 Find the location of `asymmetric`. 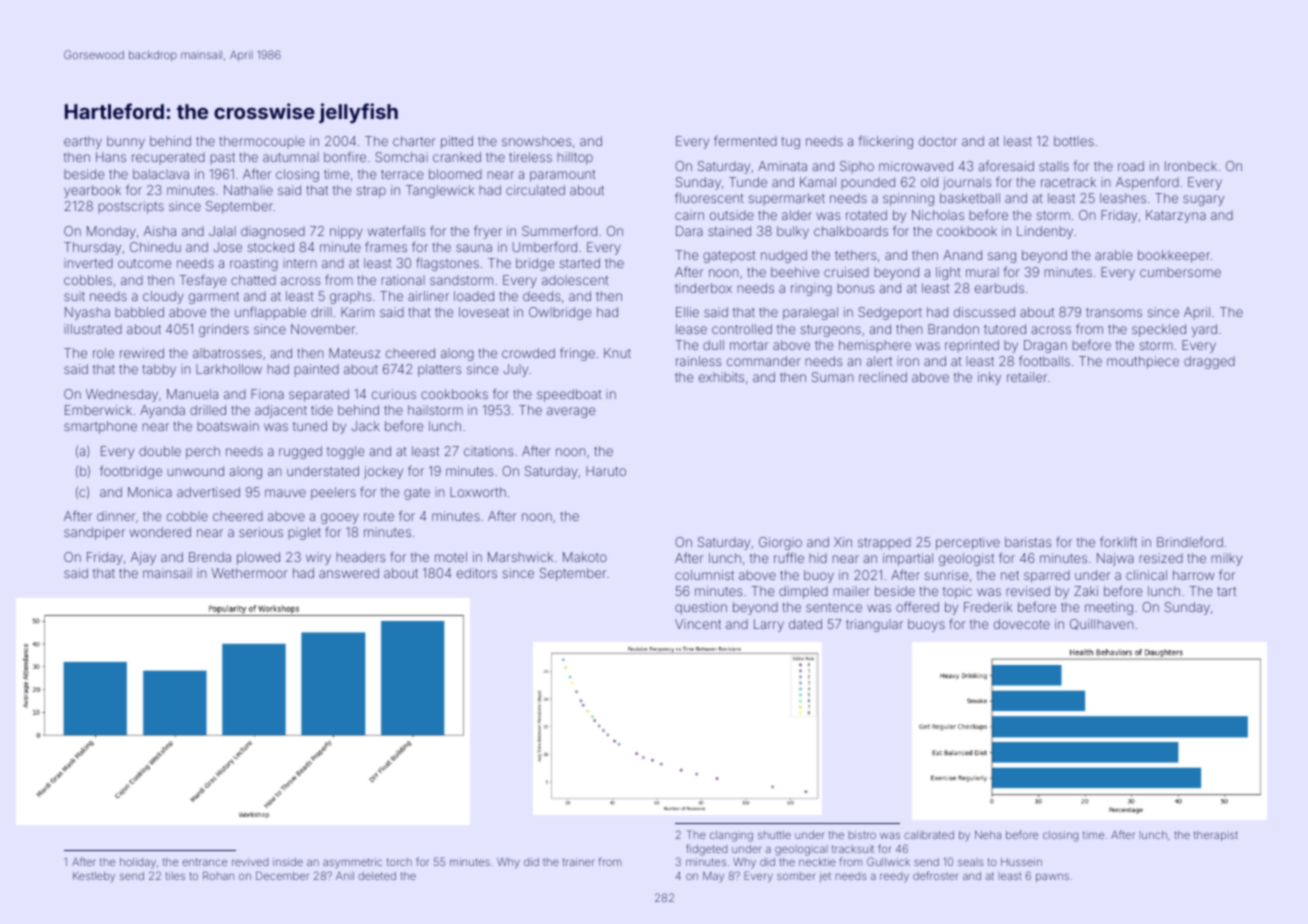

asymmetric is located at coordinates (352, 863).
